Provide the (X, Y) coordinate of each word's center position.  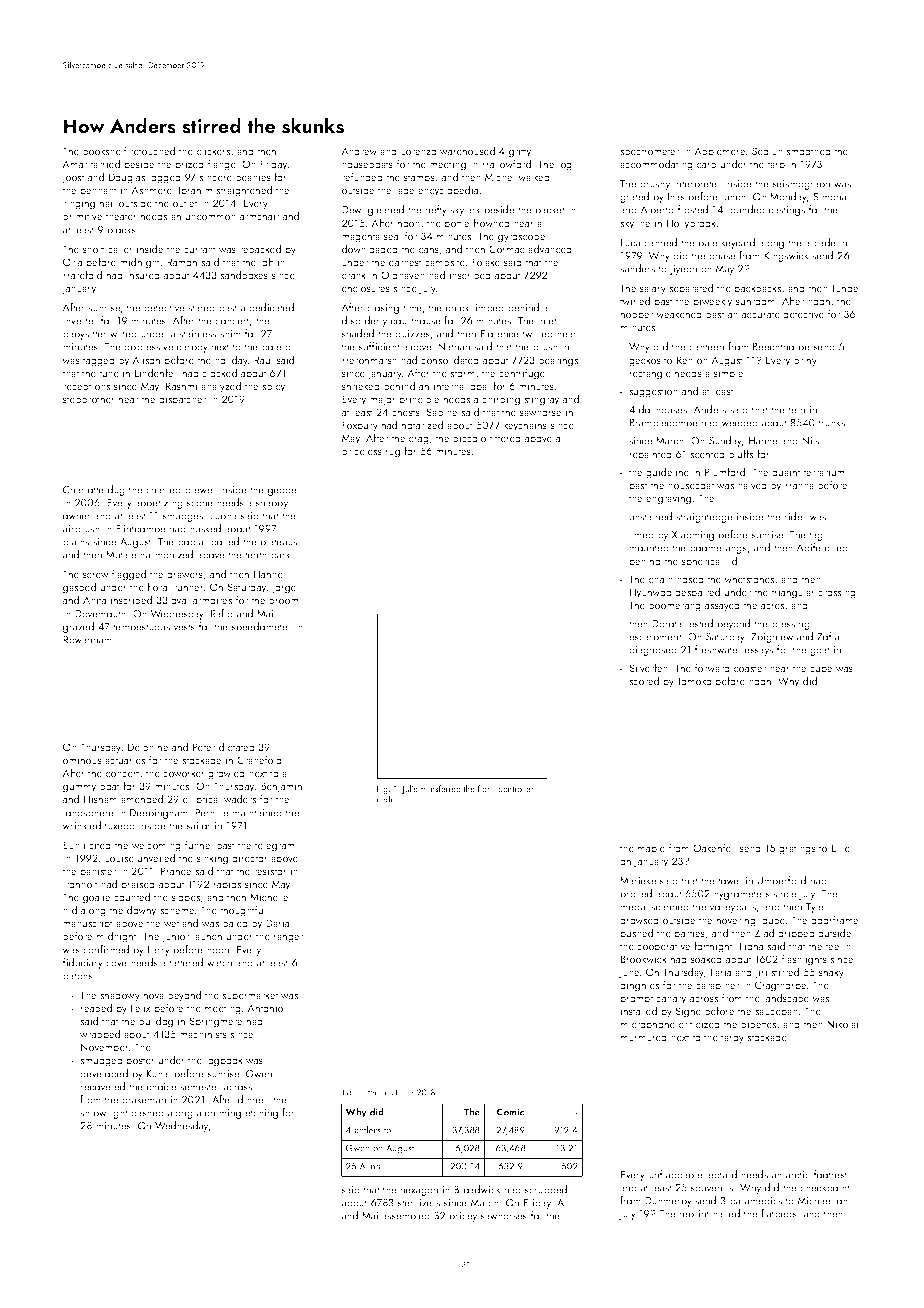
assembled (406, 1215)
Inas (676, 197)
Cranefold (259, 759)
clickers (213, 150)
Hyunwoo (651, 593)
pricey (463, 1217)
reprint (694, 1215)
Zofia (828, 636)
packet (550, 210)
